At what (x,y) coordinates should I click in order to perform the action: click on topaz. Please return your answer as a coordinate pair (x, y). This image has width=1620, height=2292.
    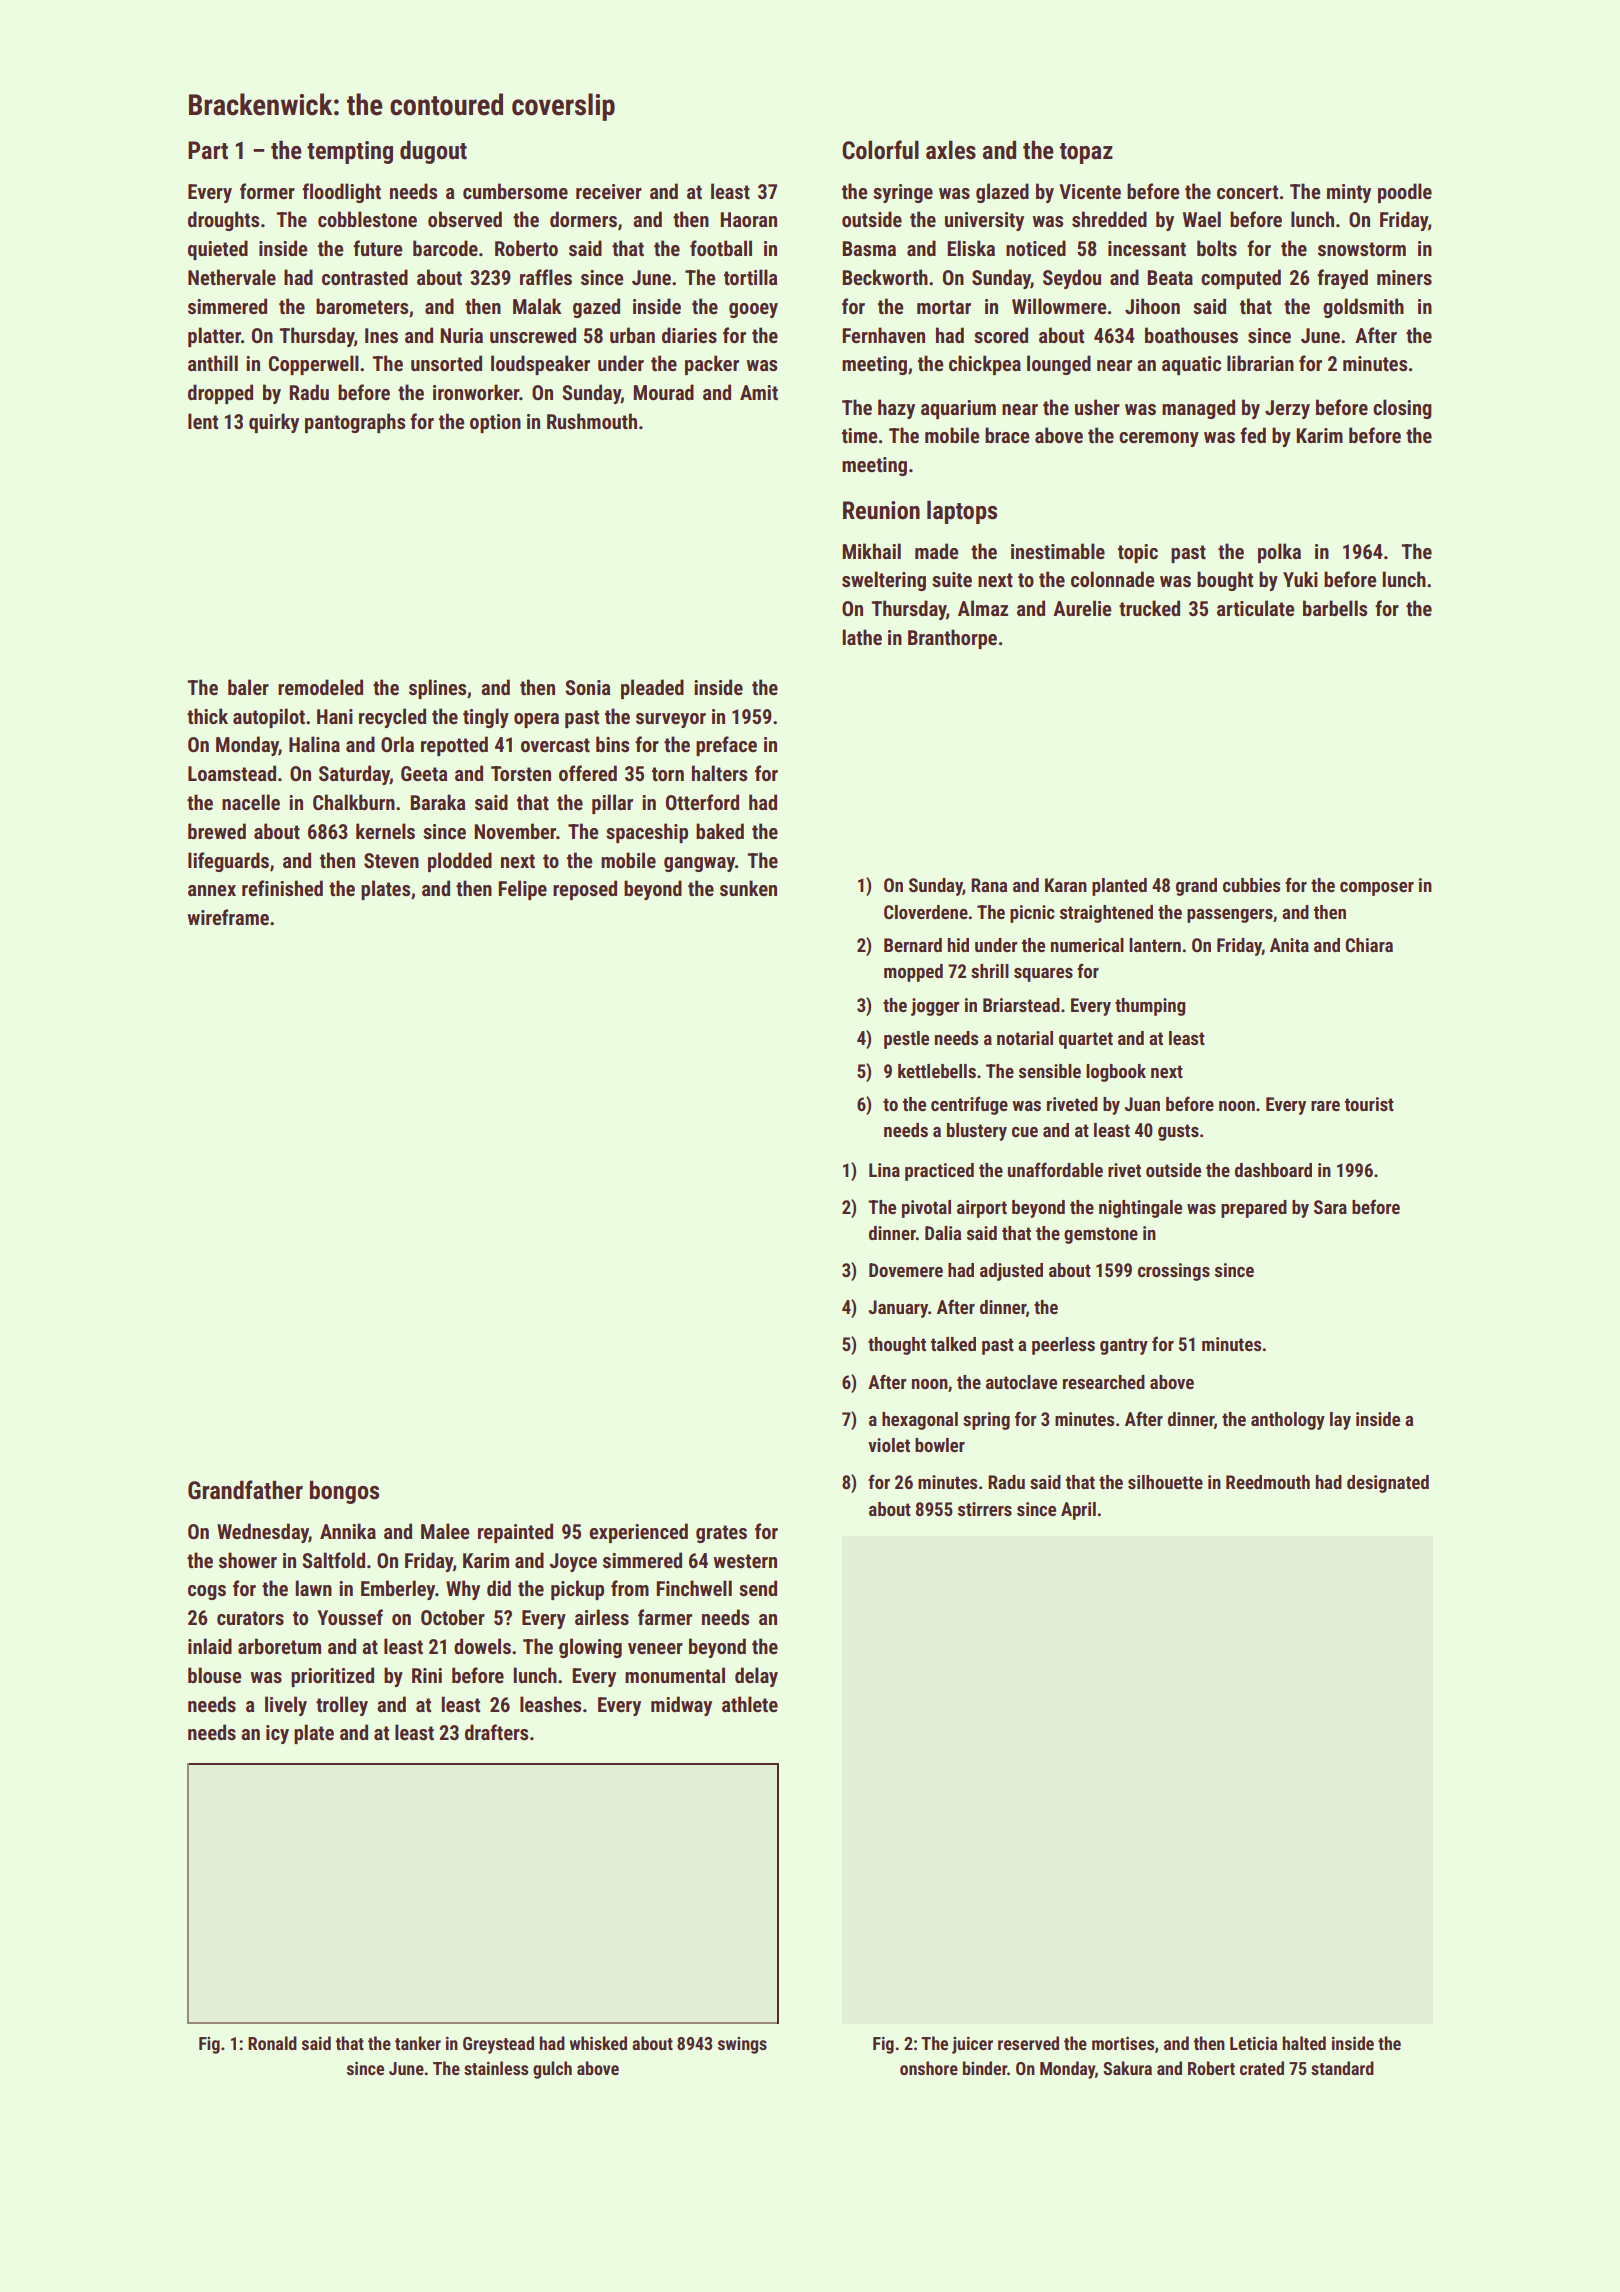
    Looking at the image, I should click on (1086, 153).
